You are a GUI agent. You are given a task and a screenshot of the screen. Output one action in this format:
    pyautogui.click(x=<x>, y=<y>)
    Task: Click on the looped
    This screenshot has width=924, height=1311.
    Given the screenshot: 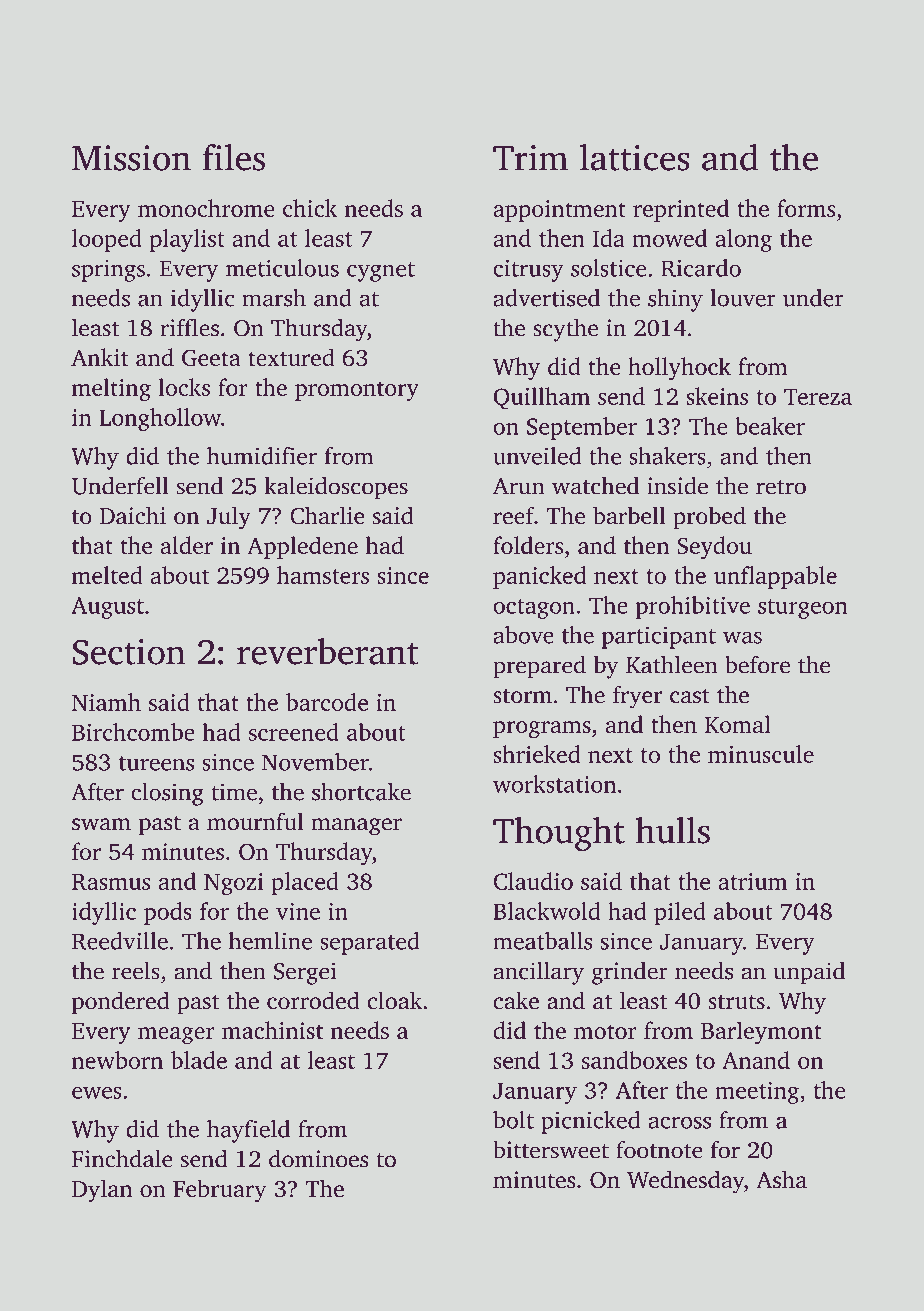 What is the action you would take?
    pyautogui.click(x=107, y=240)
